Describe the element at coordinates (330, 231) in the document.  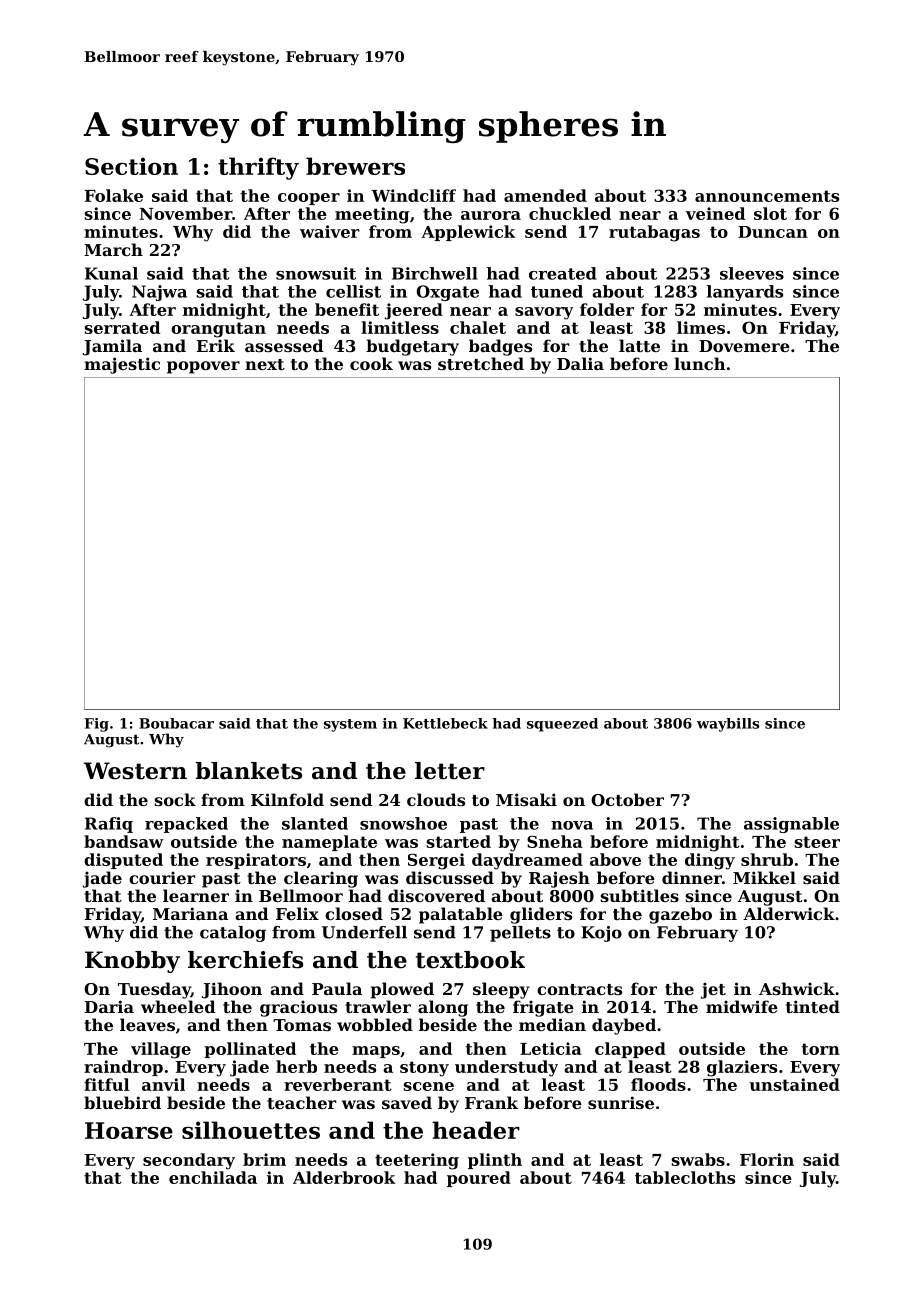
I see `waiver` at that location.
